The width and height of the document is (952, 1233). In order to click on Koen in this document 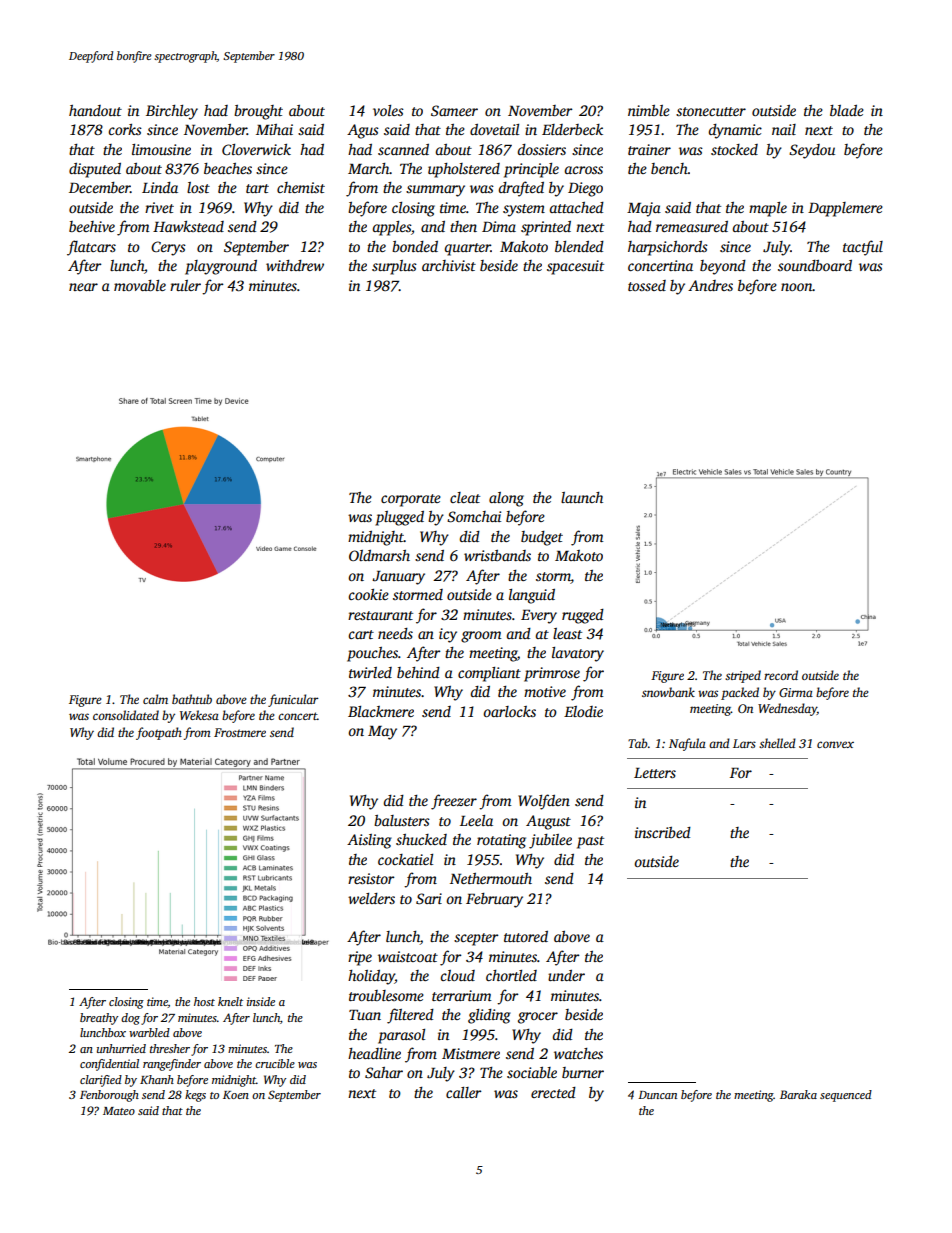, I will do `click(236, 1095)`.
